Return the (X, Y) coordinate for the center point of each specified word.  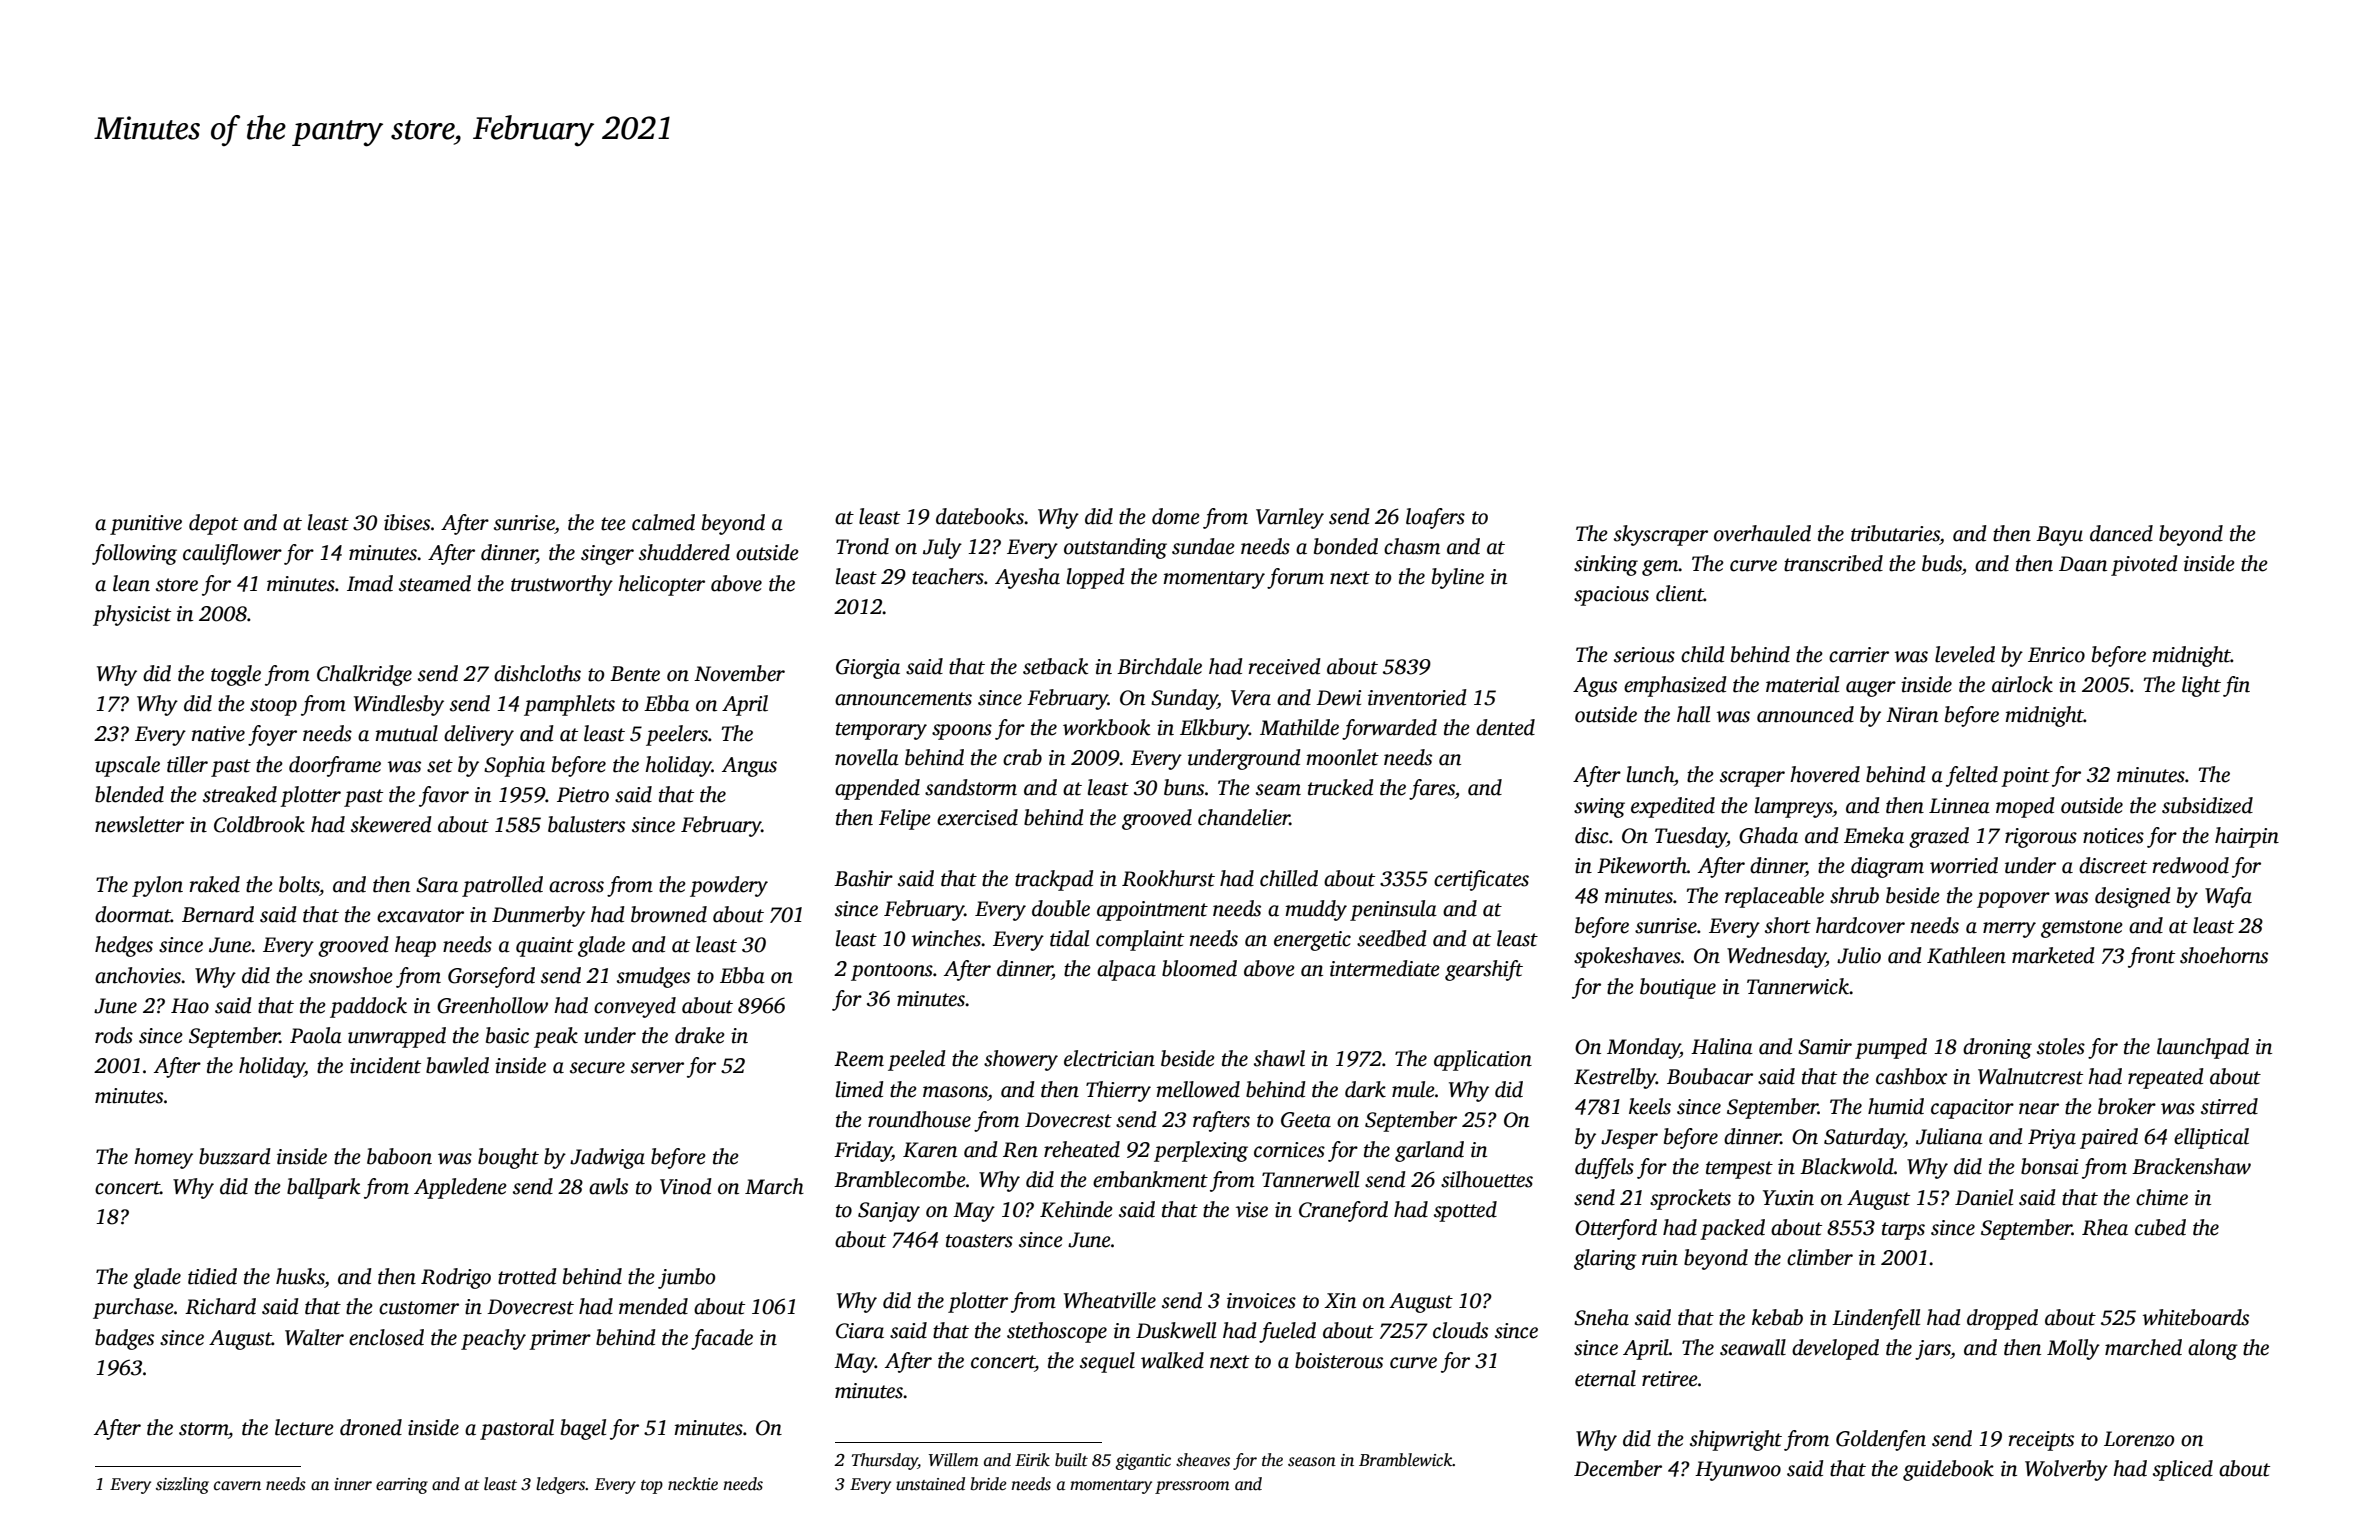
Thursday (885, 1461)
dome (1176, 516)
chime (2162, 1197)
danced (2121, 533)
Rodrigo (456, 1278)
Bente (635, 674)
